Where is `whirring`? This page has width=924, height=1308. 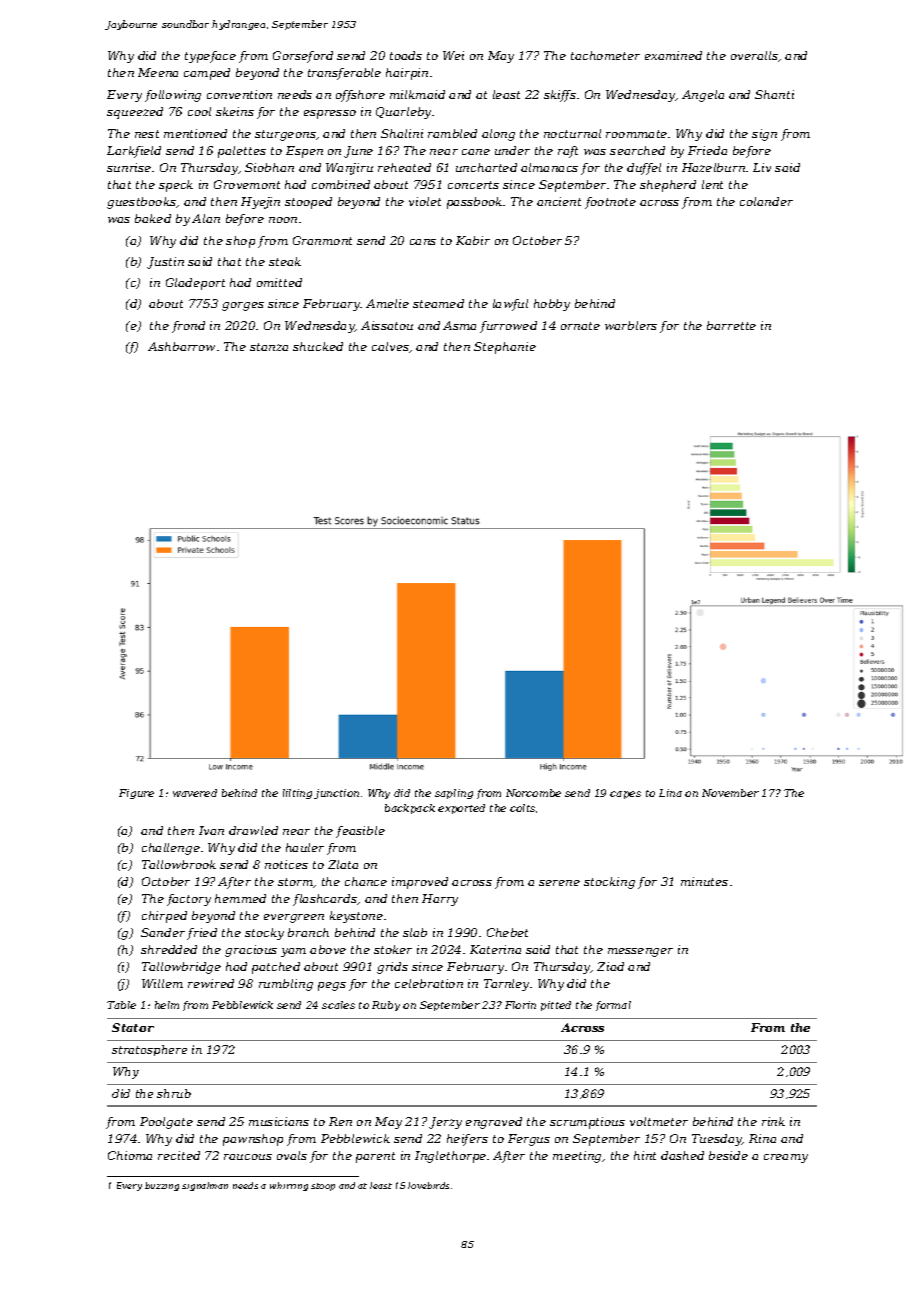
whirring is located at coordinates (289, 1186).
